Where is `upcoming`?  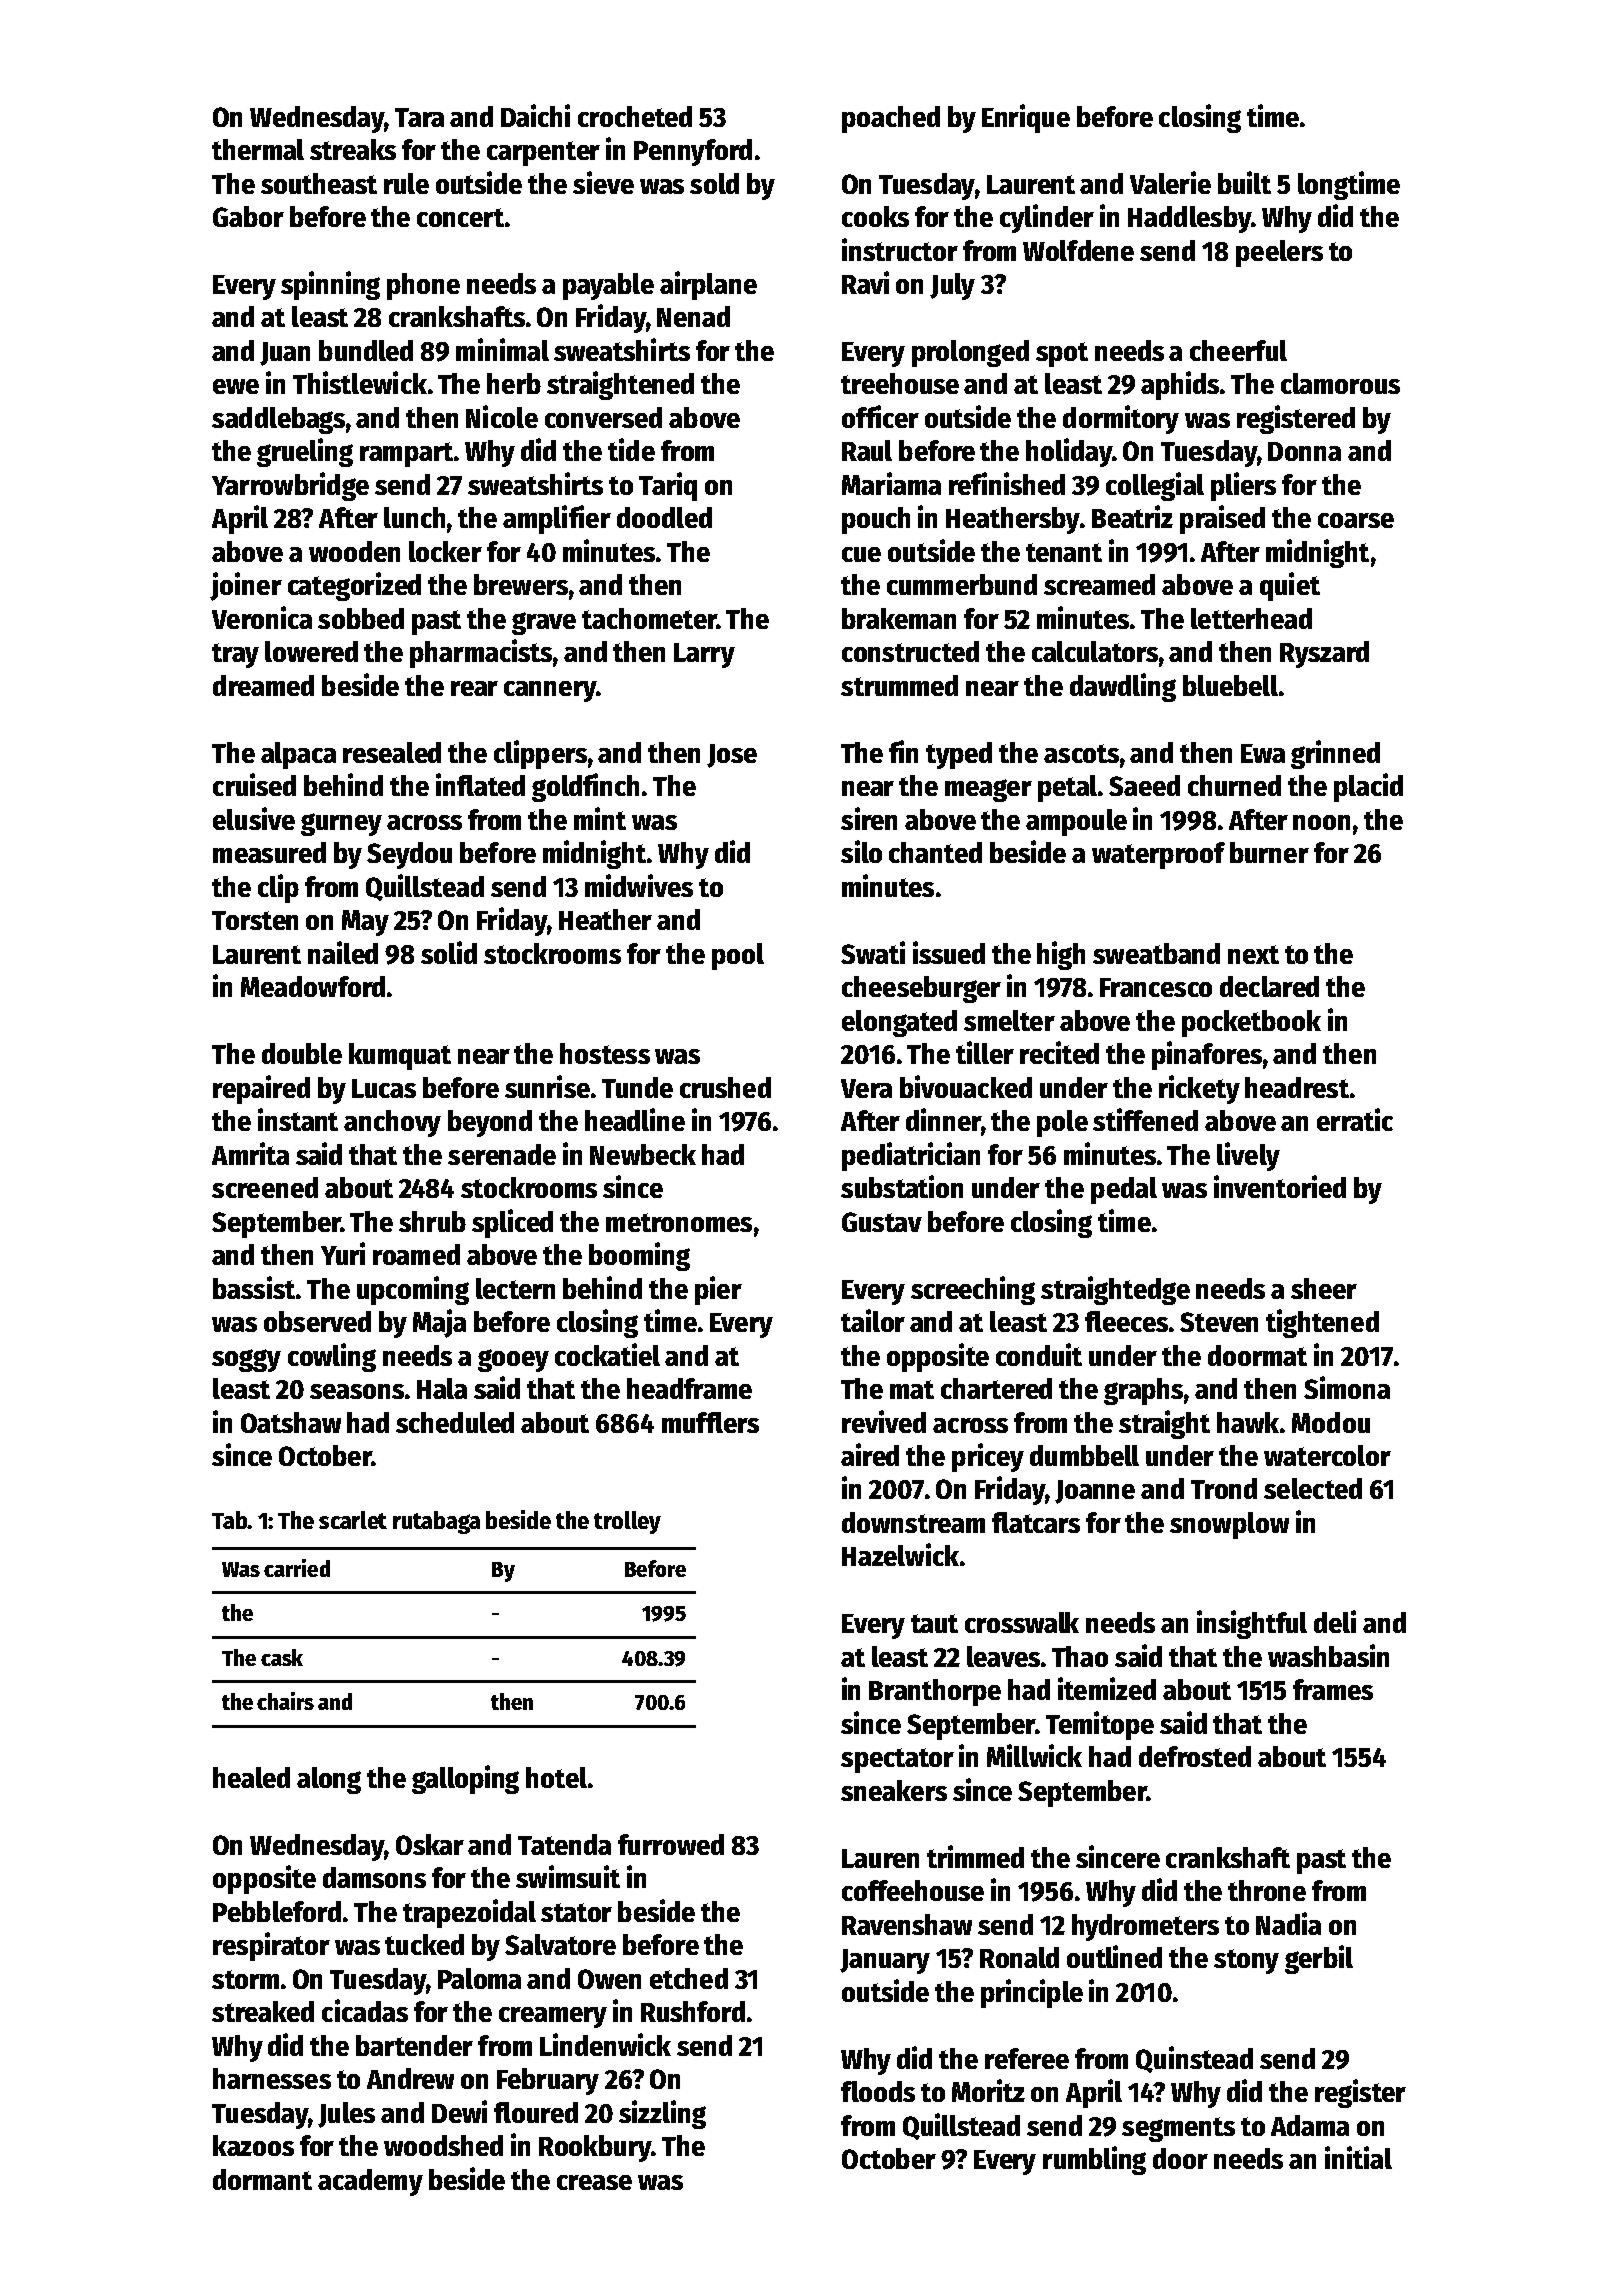
upcoming is located at coordinates (413, 1290).
